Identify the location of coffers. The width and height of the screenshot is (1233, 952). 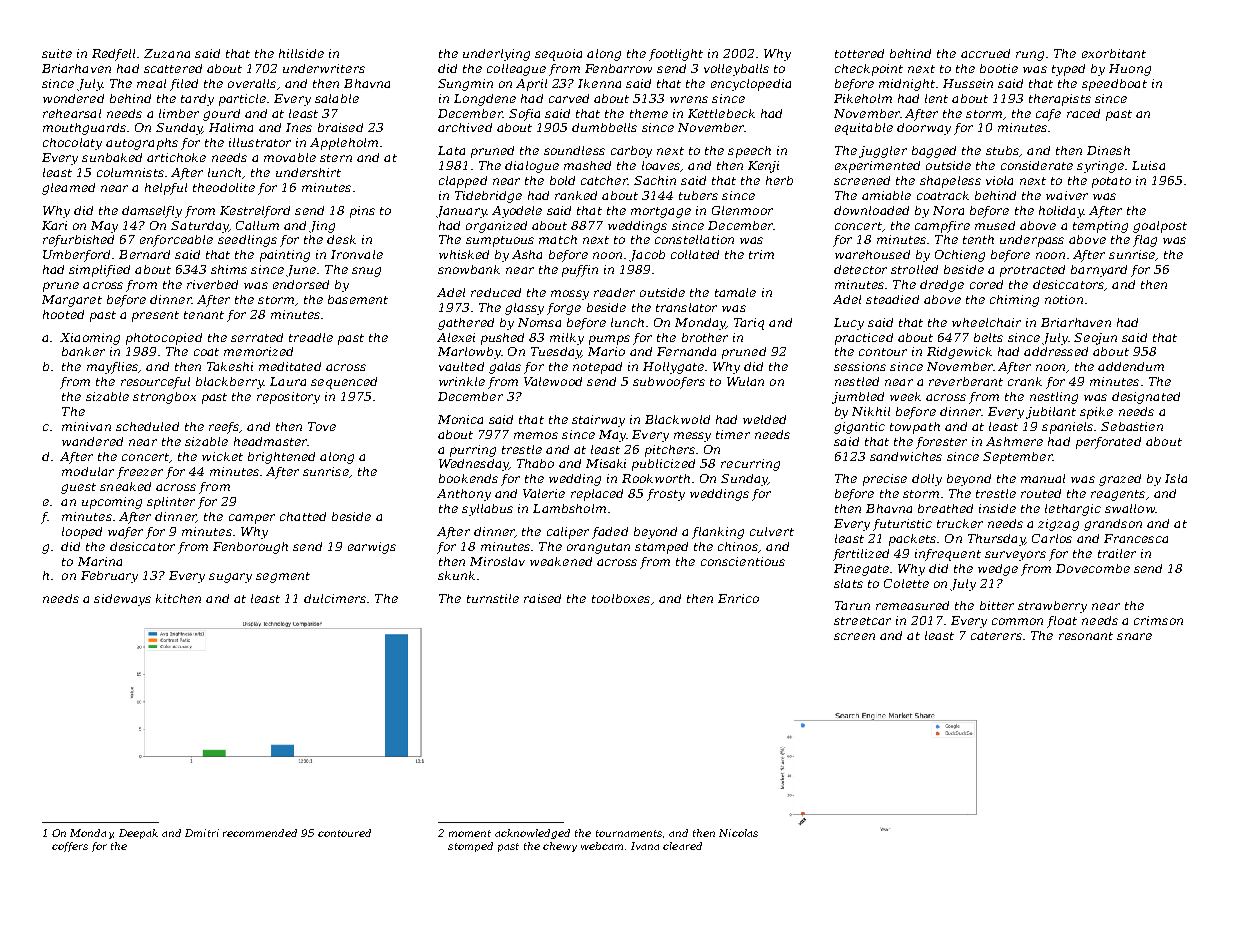
(70, 847).
